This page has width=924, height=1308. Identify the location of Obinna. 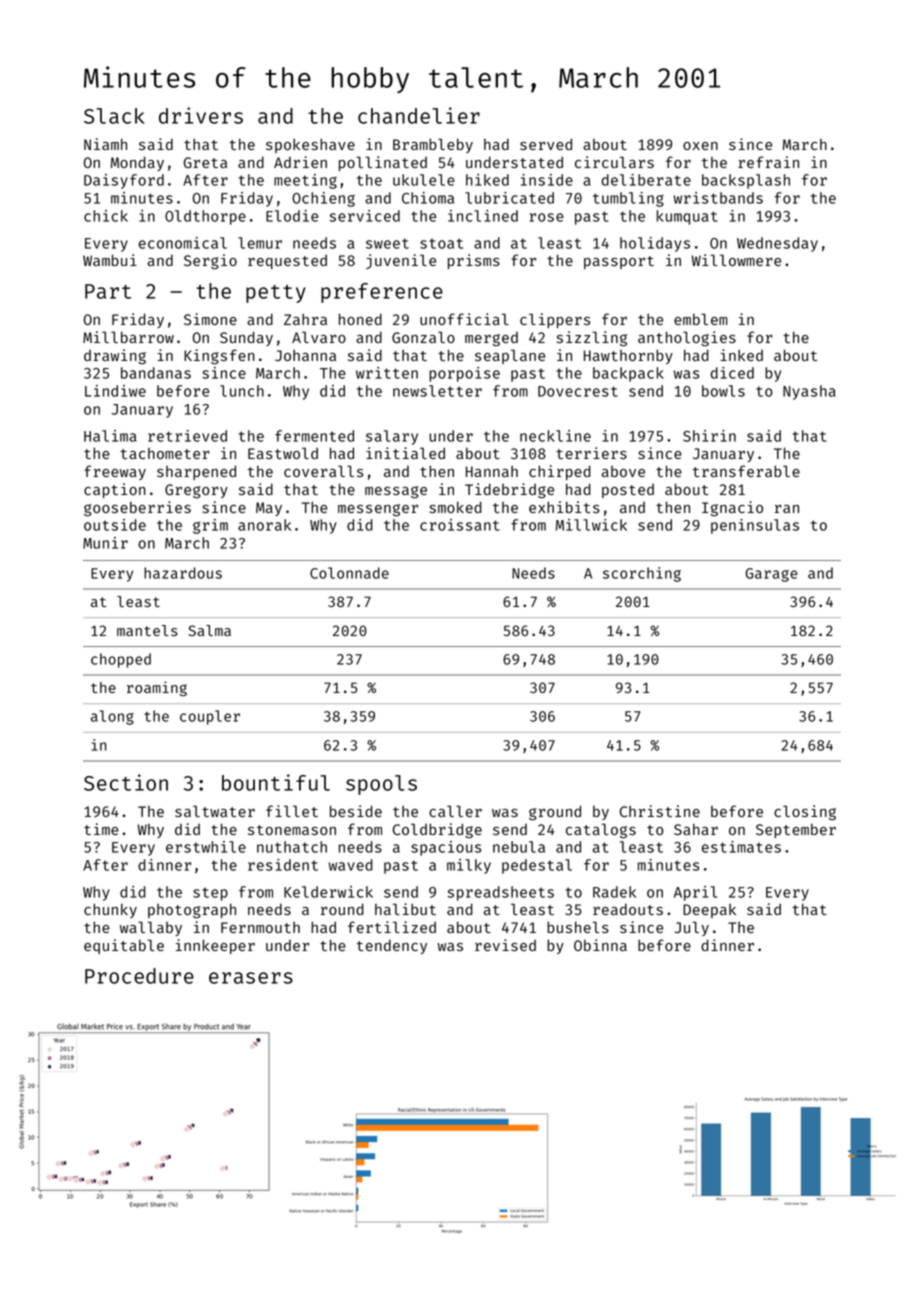
(600, 945).
